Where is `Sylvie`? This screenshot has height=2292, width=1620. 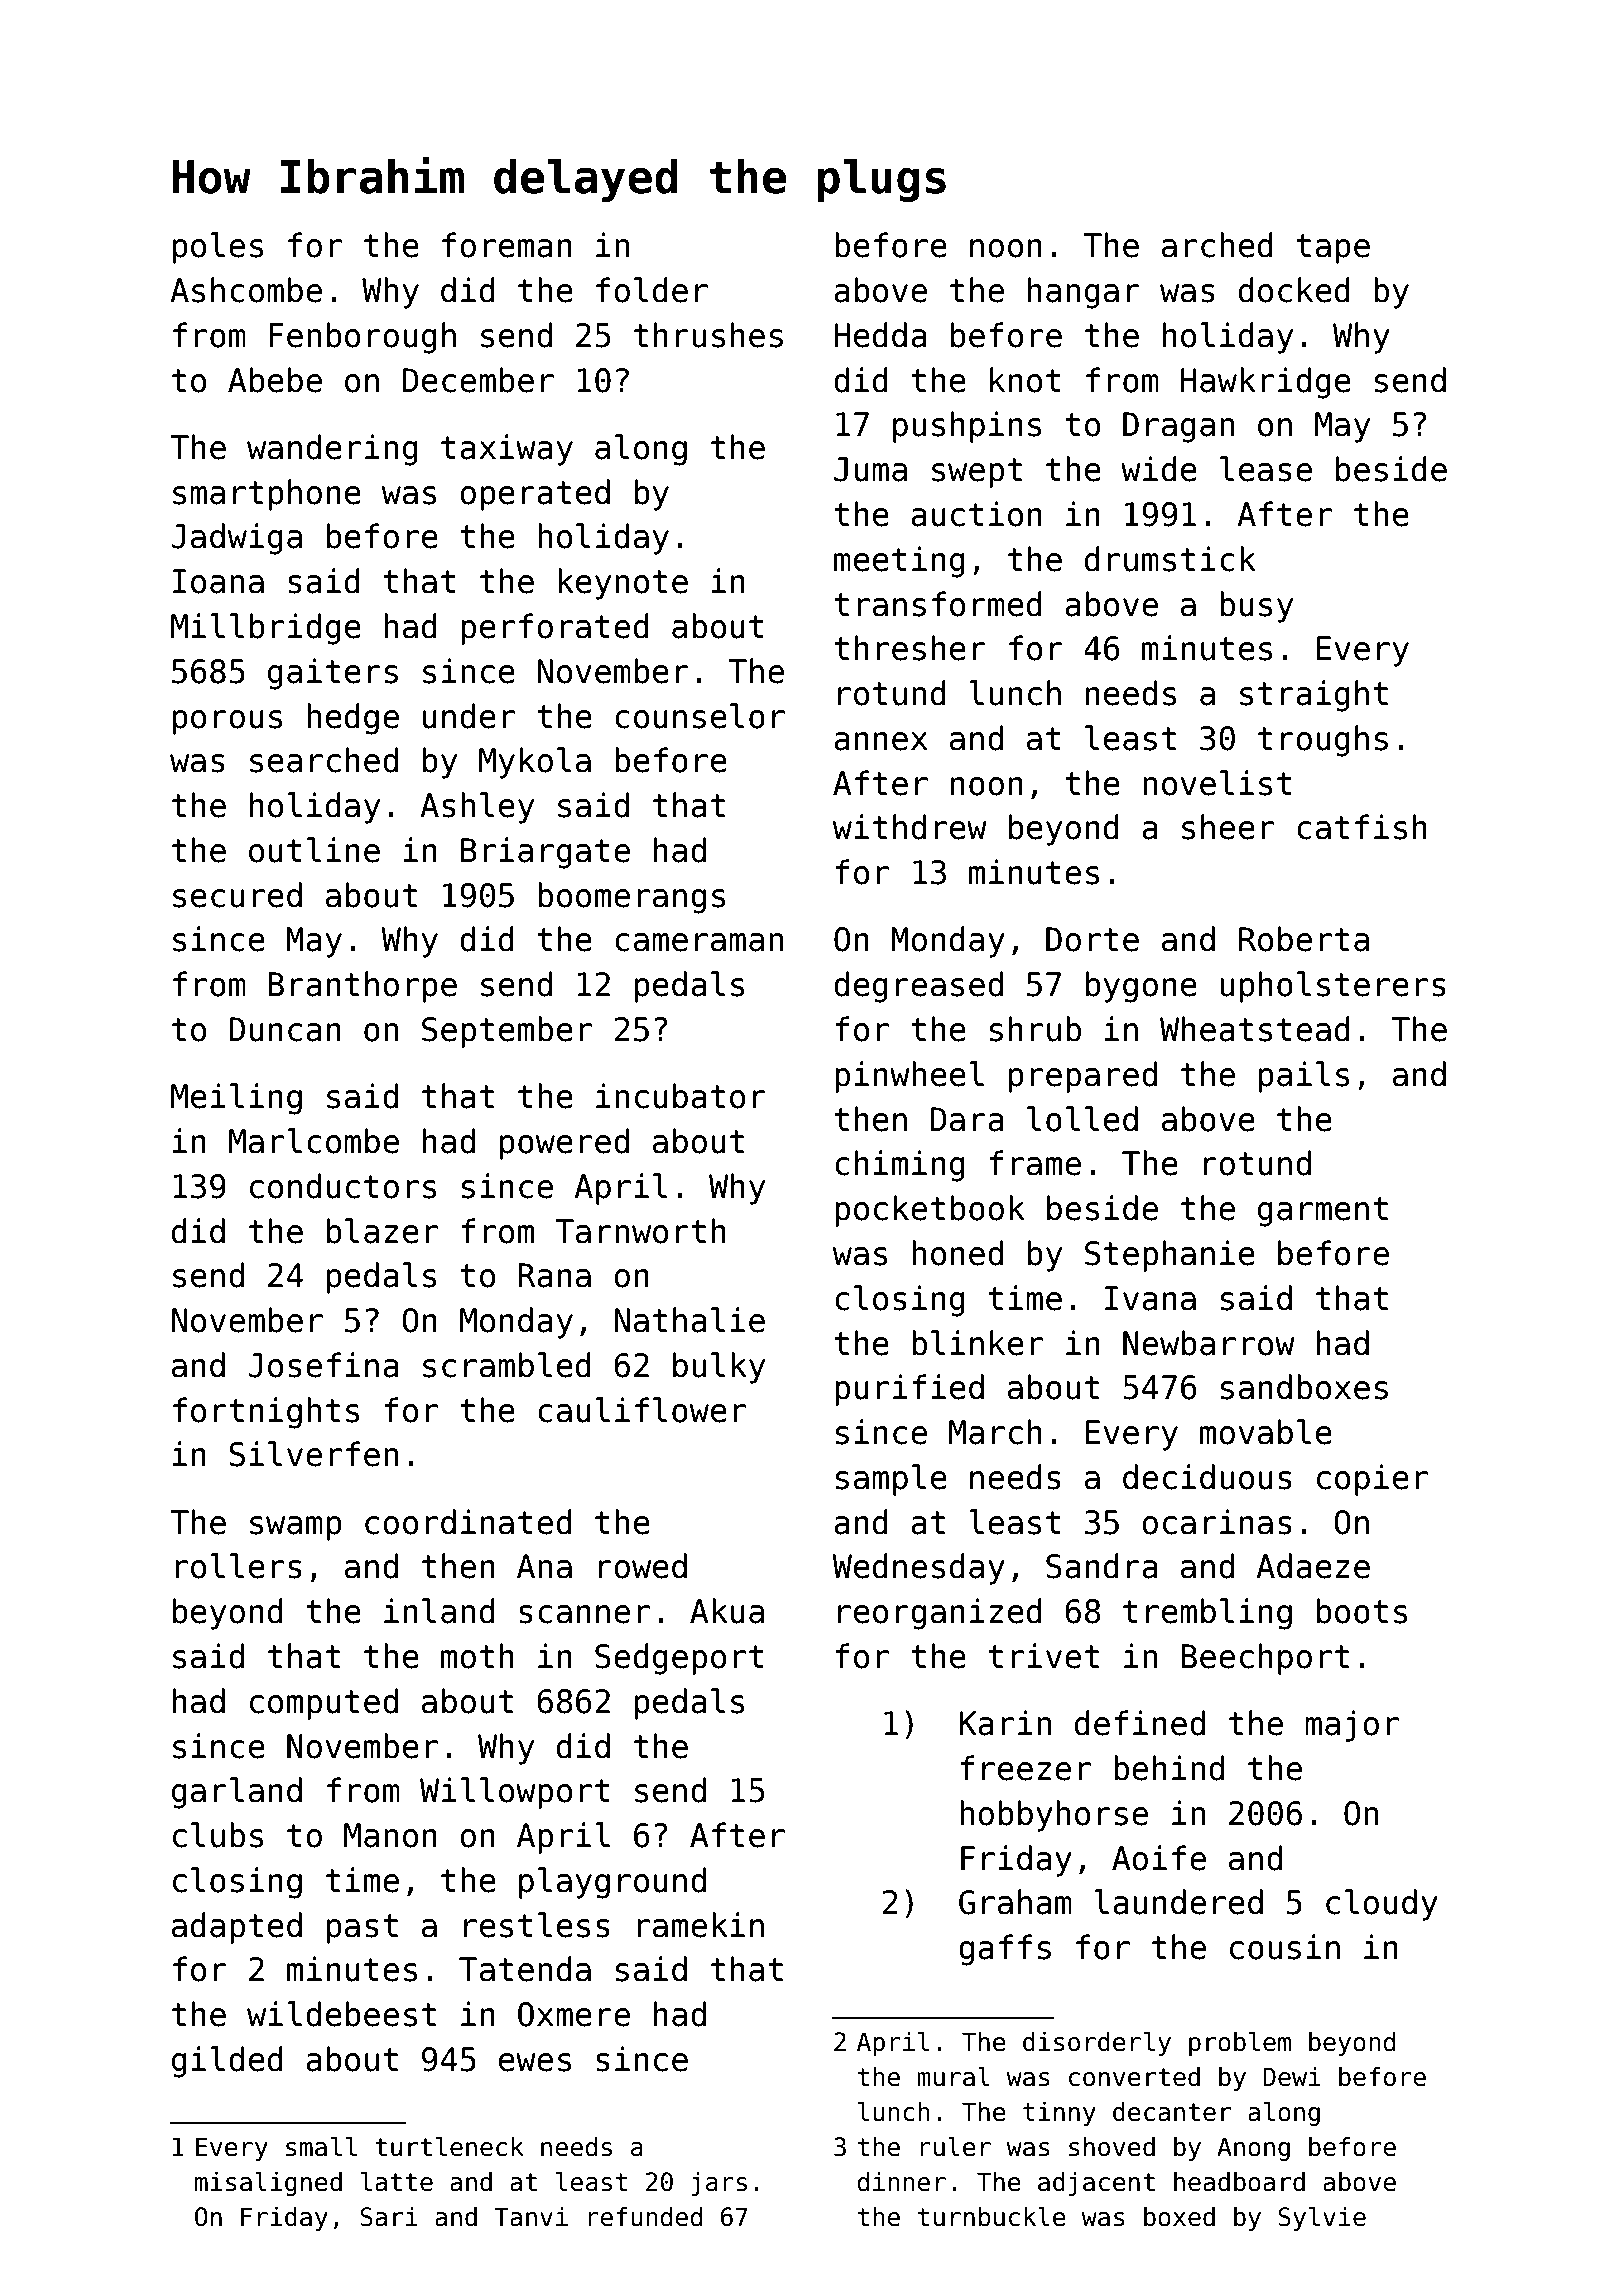
Sylvie is located at coordinates (1322, 2219).
